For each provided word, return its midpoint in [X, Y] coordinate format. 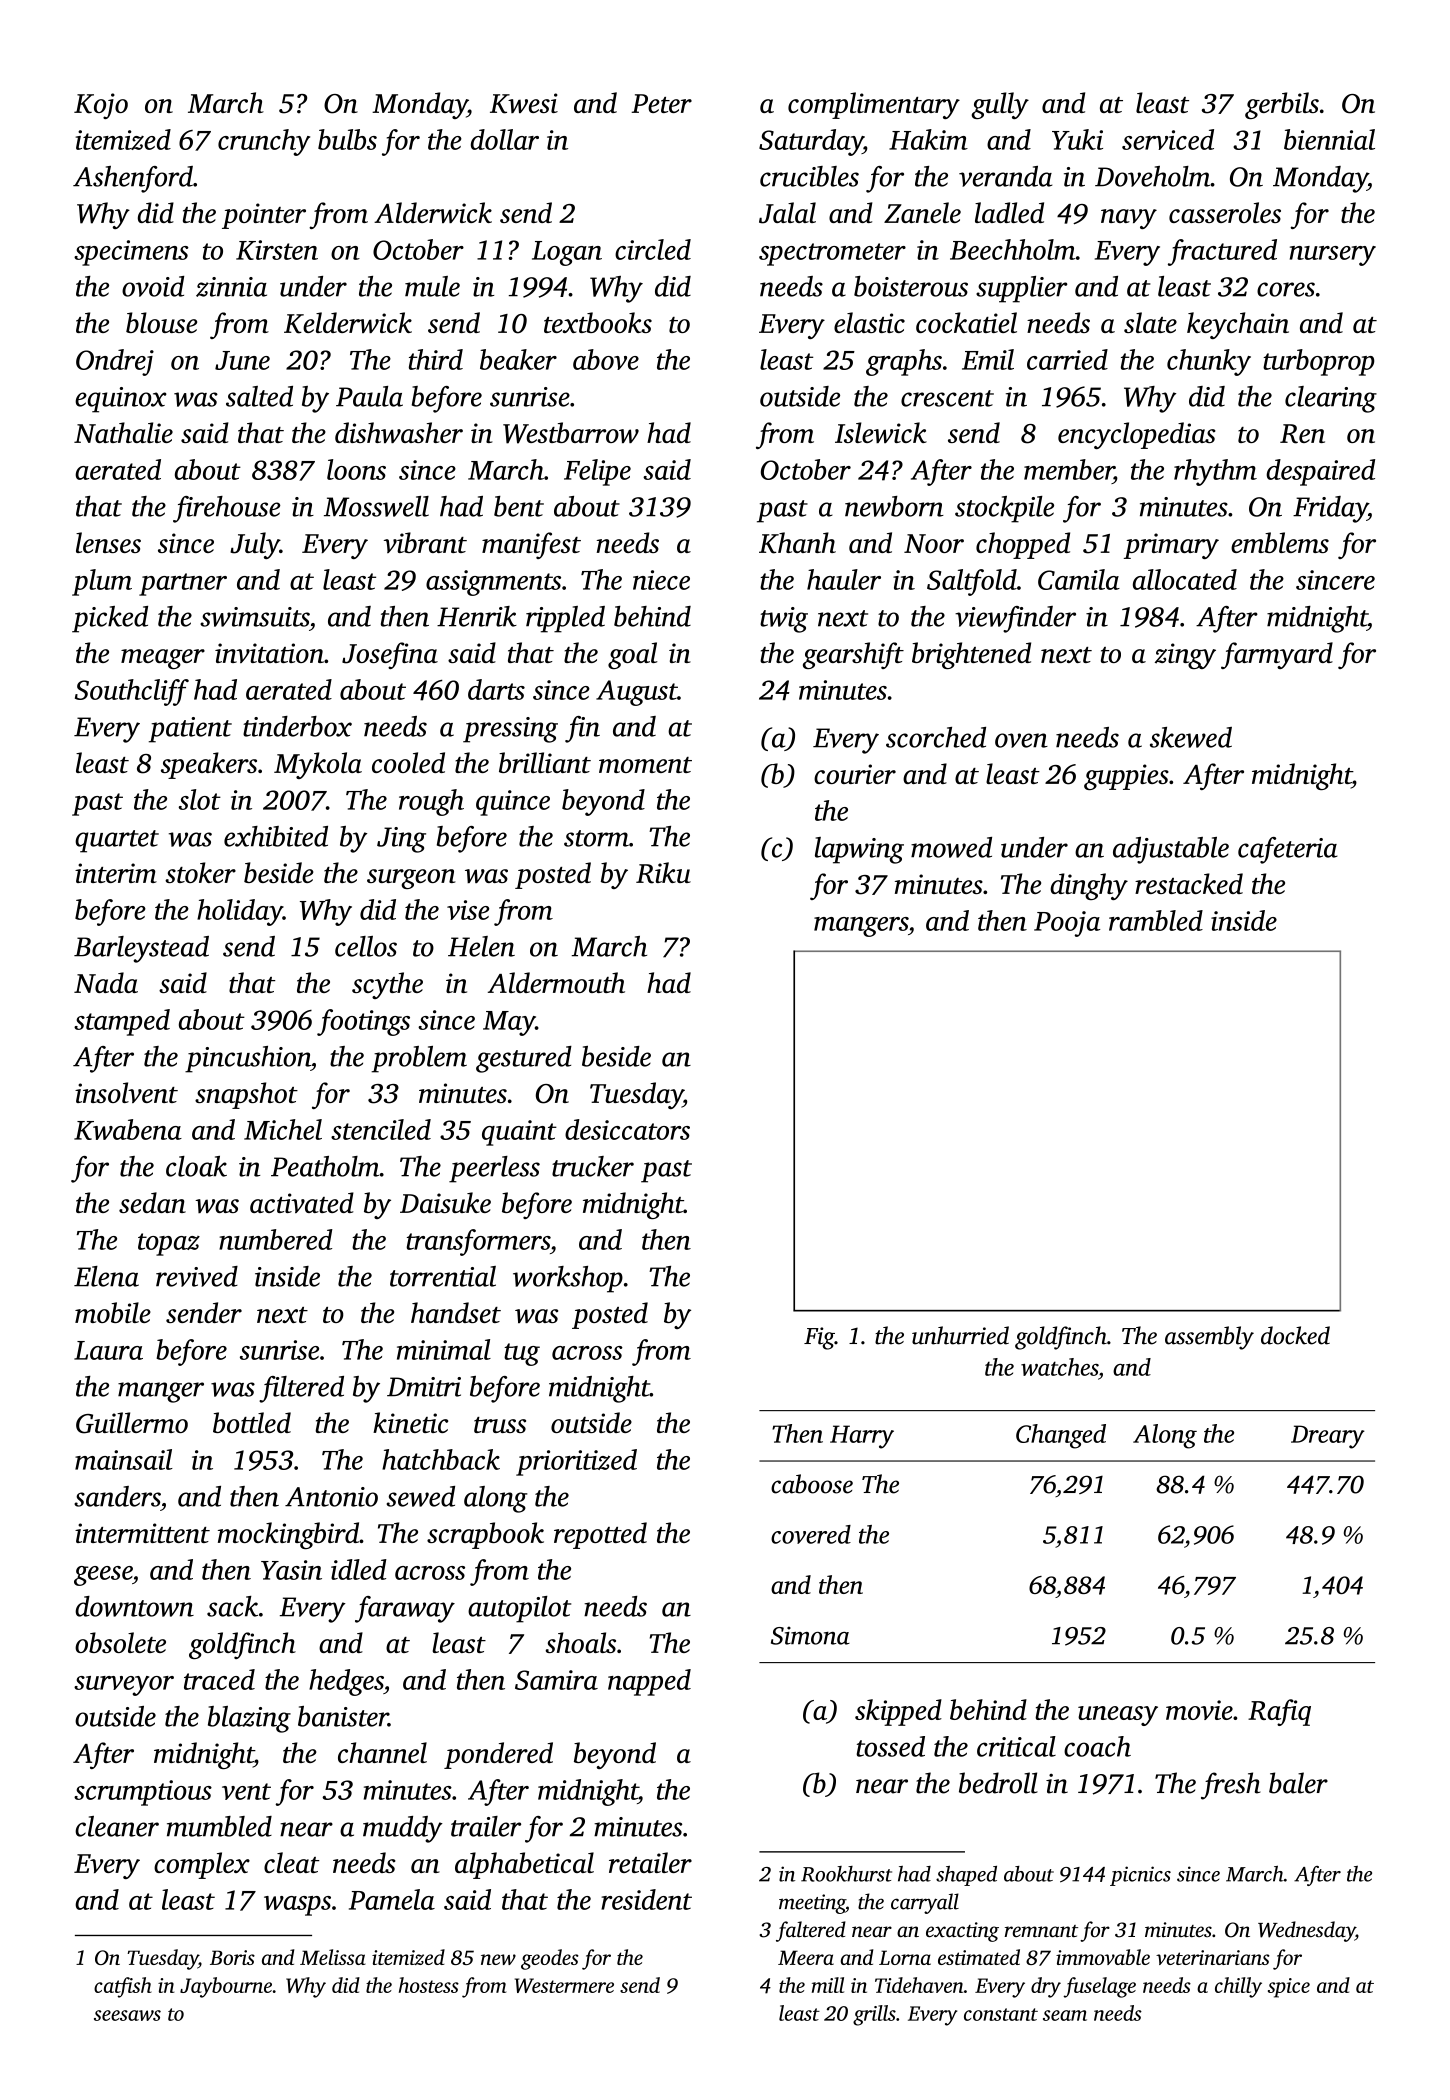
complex [202, 1865]
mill [828, 1985]
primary [1171, 546]
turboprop [1318, 362]
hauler [844, 579]
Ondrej [115, 362]
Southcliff [132, 692]
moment [645, 765]
